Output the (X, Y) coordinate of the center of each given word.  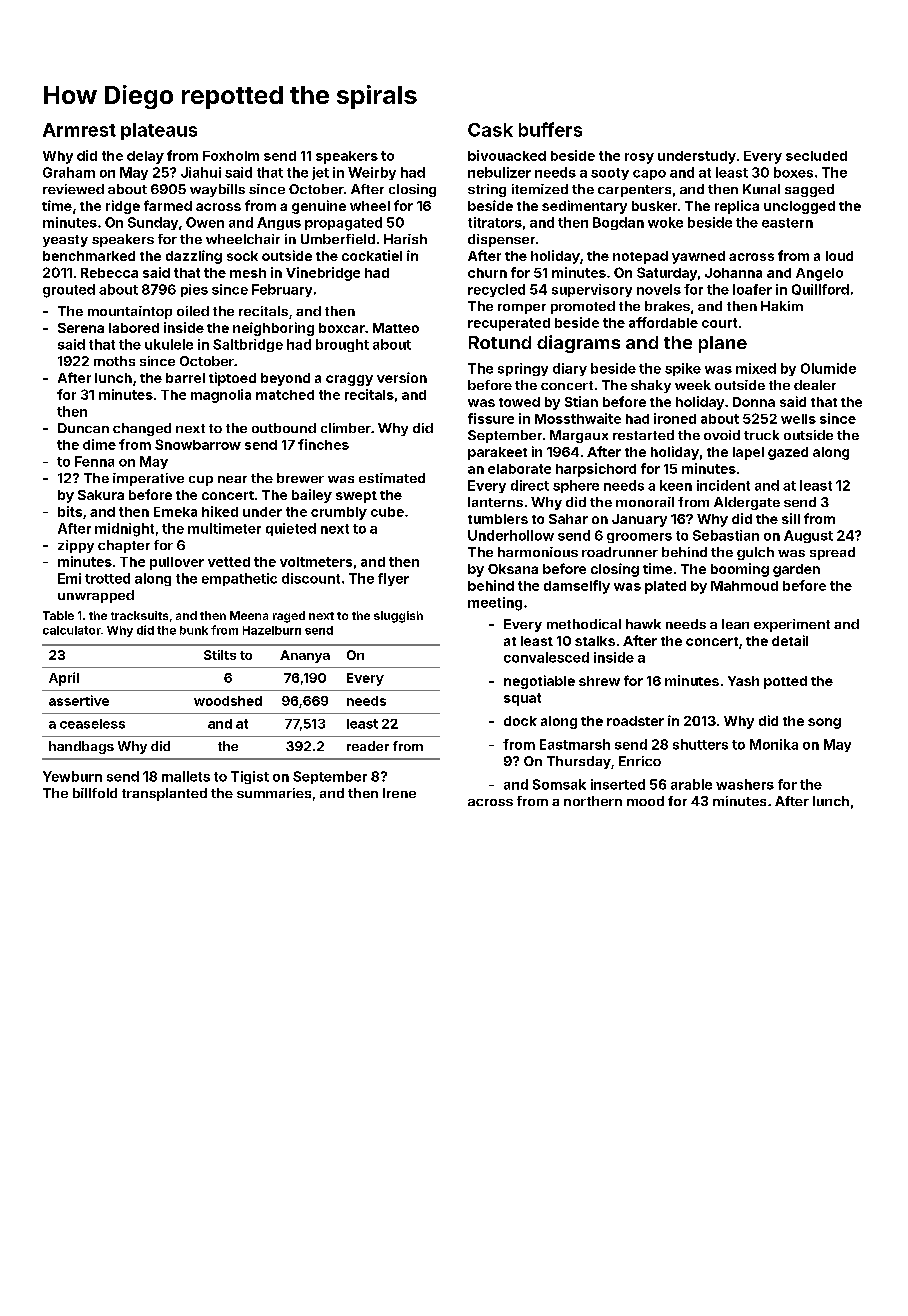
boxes (793, 172)
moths (114, 361)
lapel (748, 453)
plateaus (159, 131)
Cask (490, 130)
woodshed (228, 701)
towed (519, 402)
